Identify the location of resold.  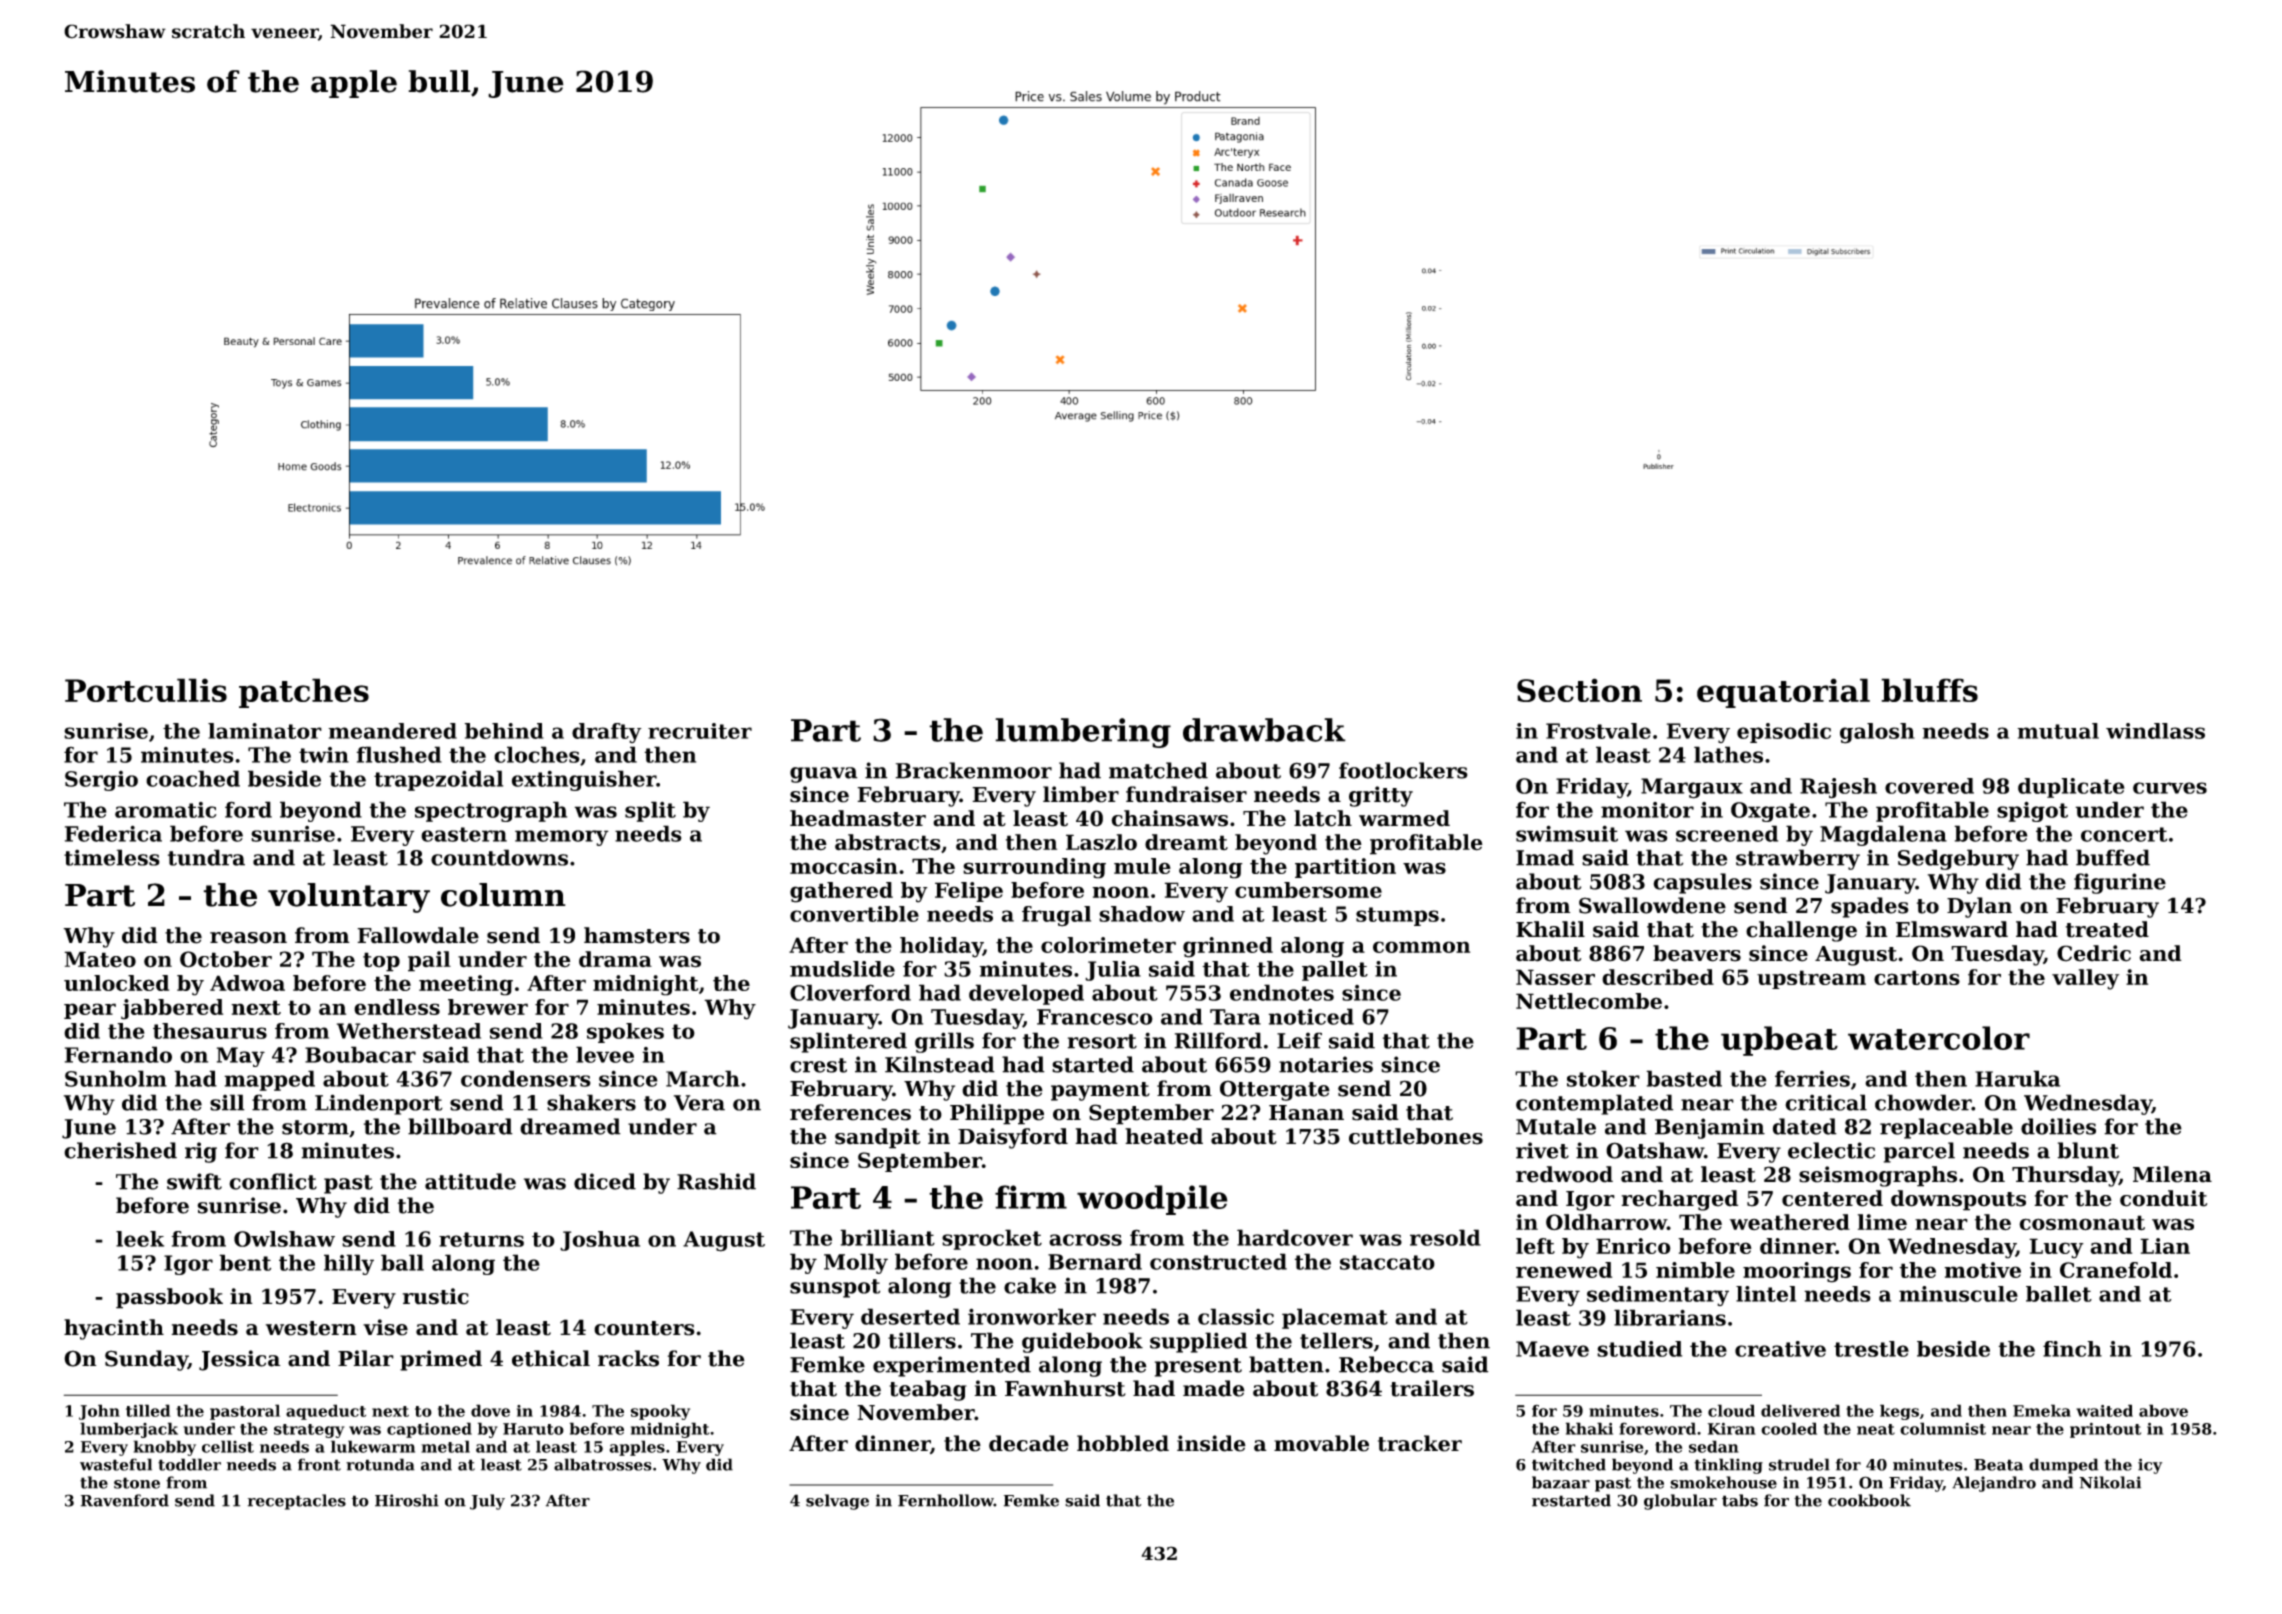
(1445, 1237).
